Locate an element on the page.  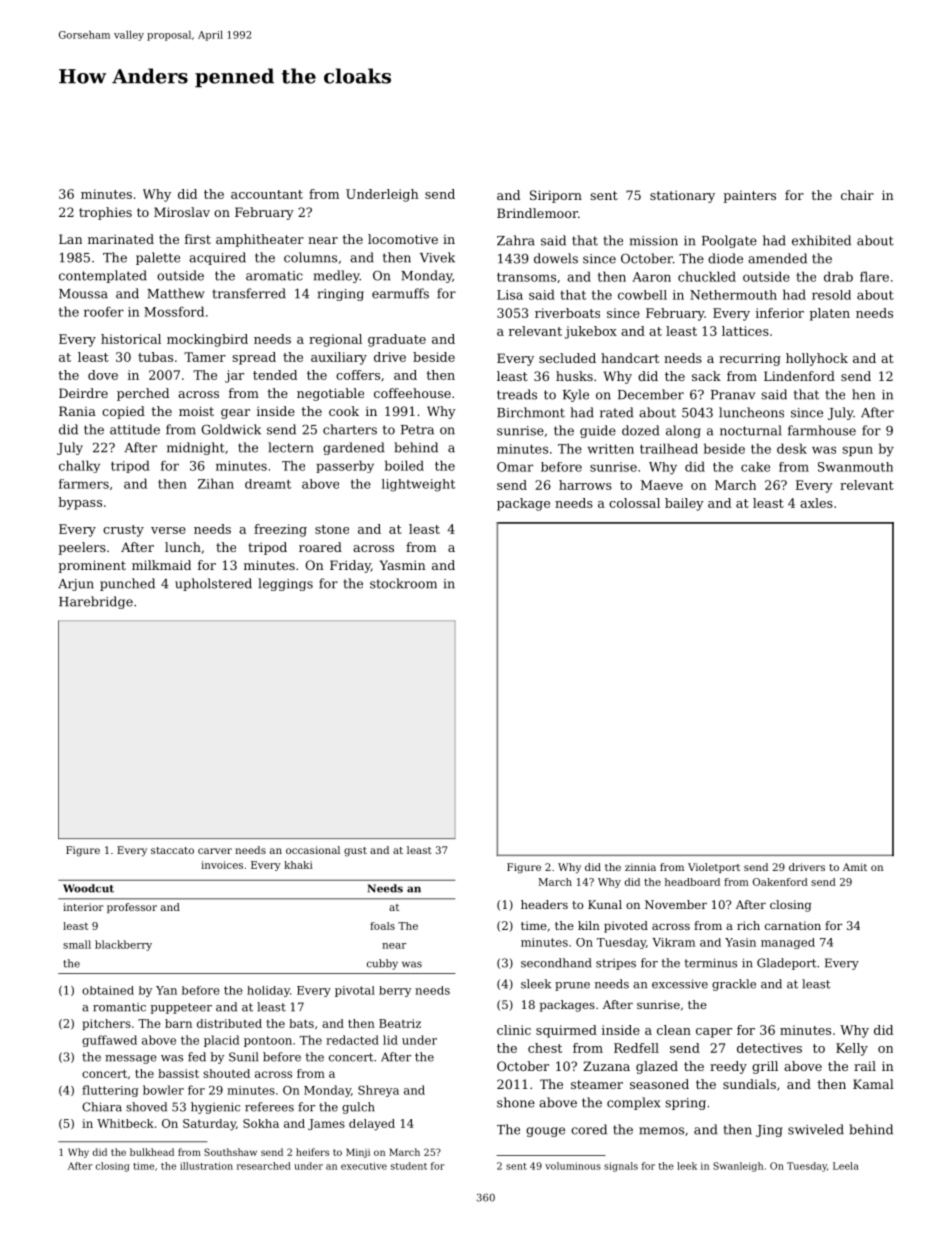
student is located at coordinates (409, 1166).
